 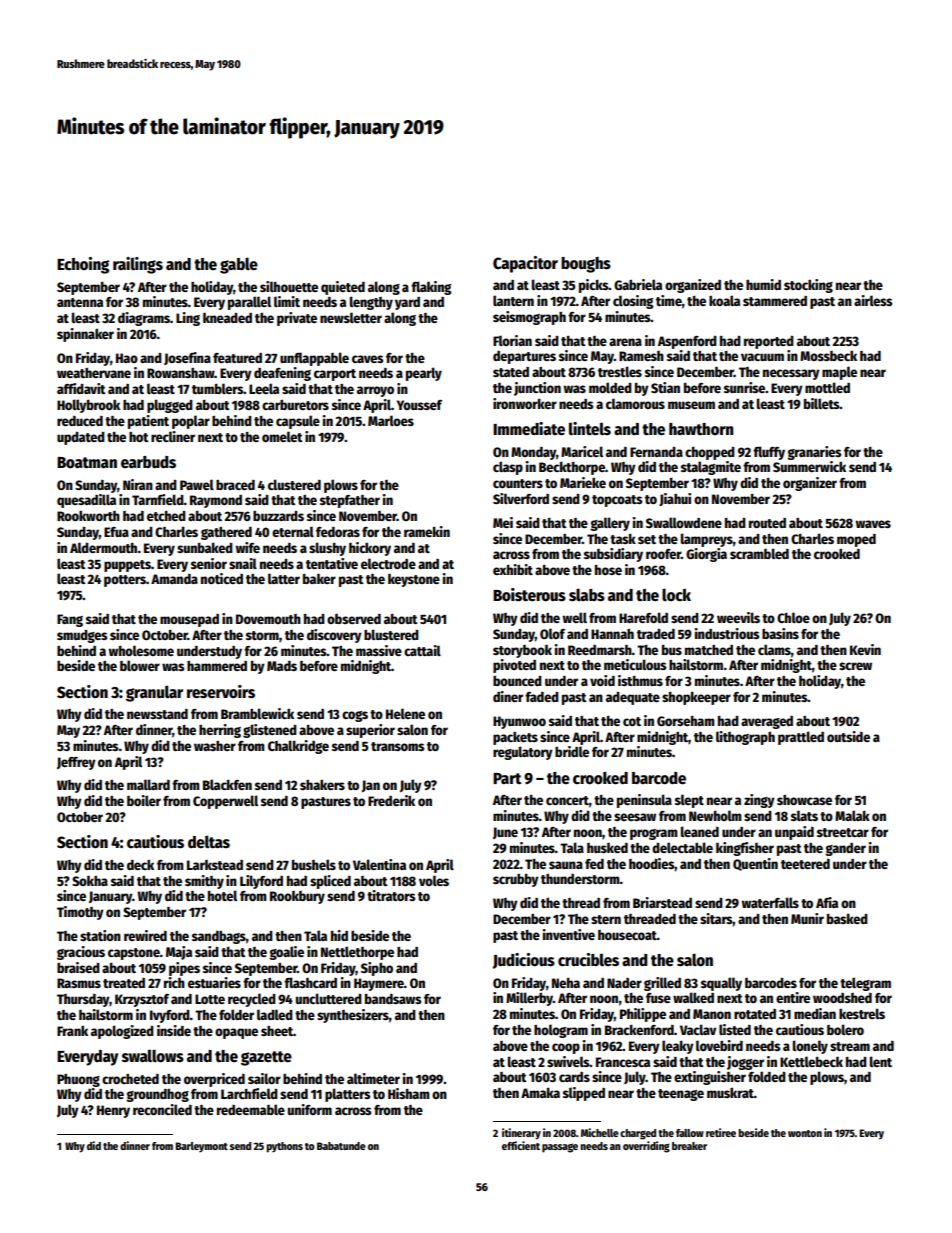 What do you see at coordinates (856, 540) in the image?
I see `moped` at bounding box center [856, 540].
